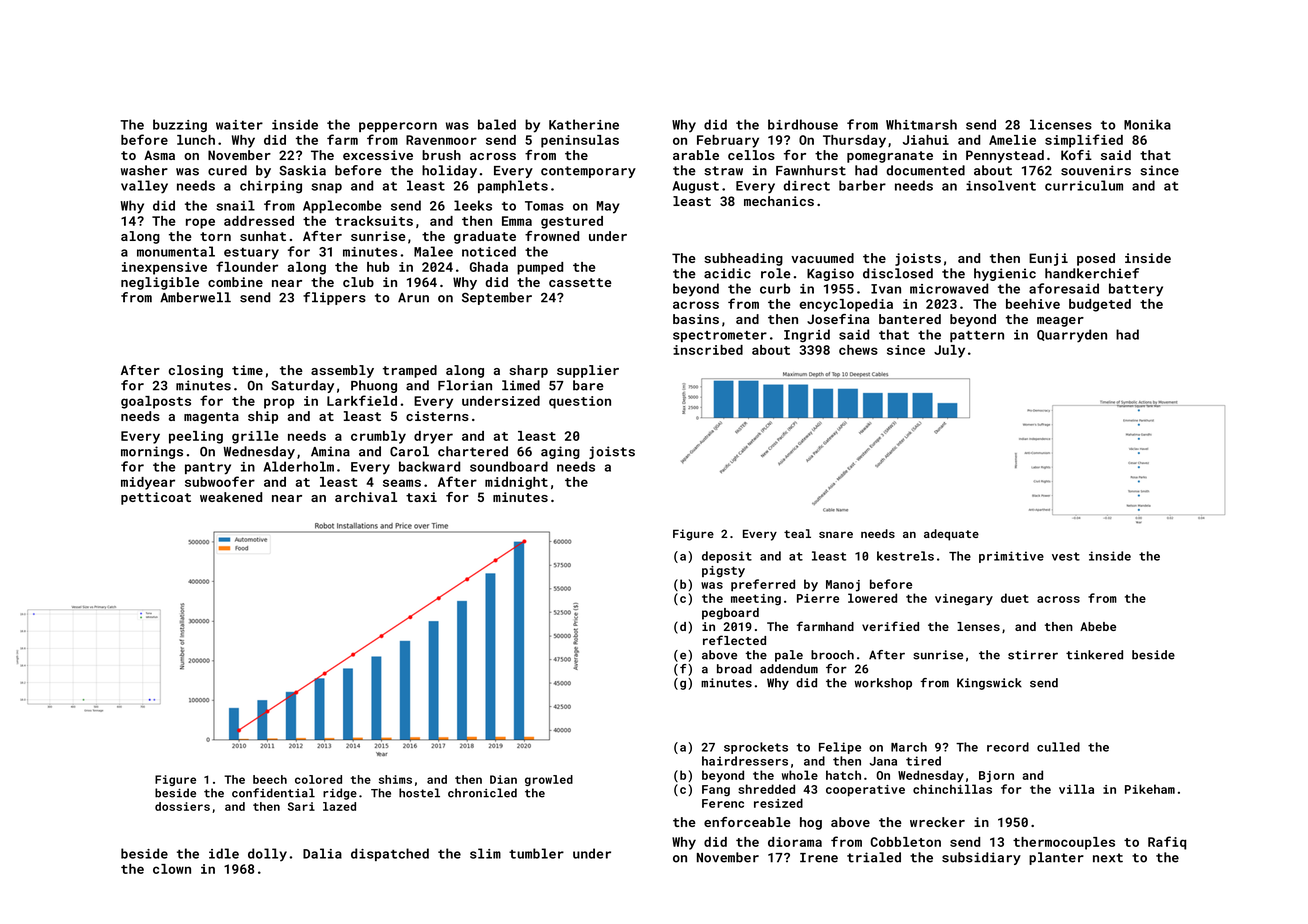 The image size is (1308, 924). What do you see at coordinates (1072, 336) in the image?
I see `Quarryden` at bounding box center [1072, 336].
